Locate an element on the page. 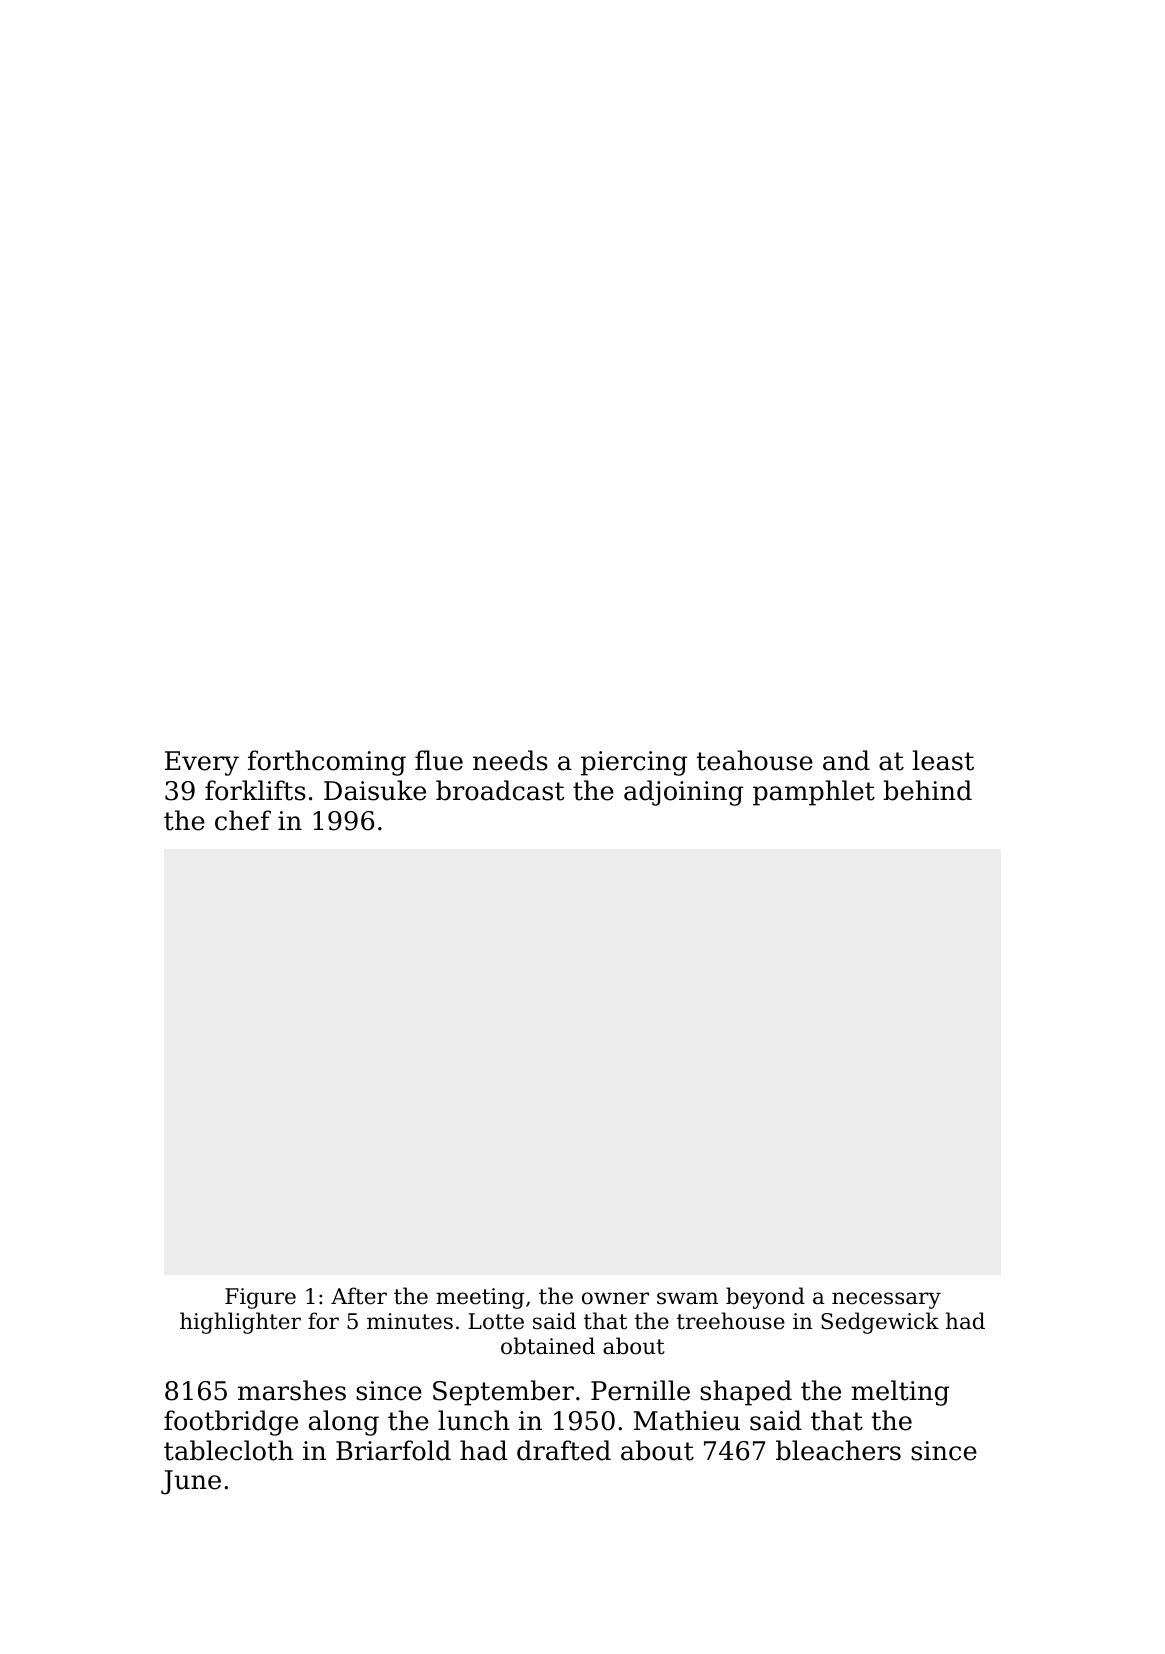 The width and height of the image is (1165, 1654). melting is located at coordinates (900, 1393).
